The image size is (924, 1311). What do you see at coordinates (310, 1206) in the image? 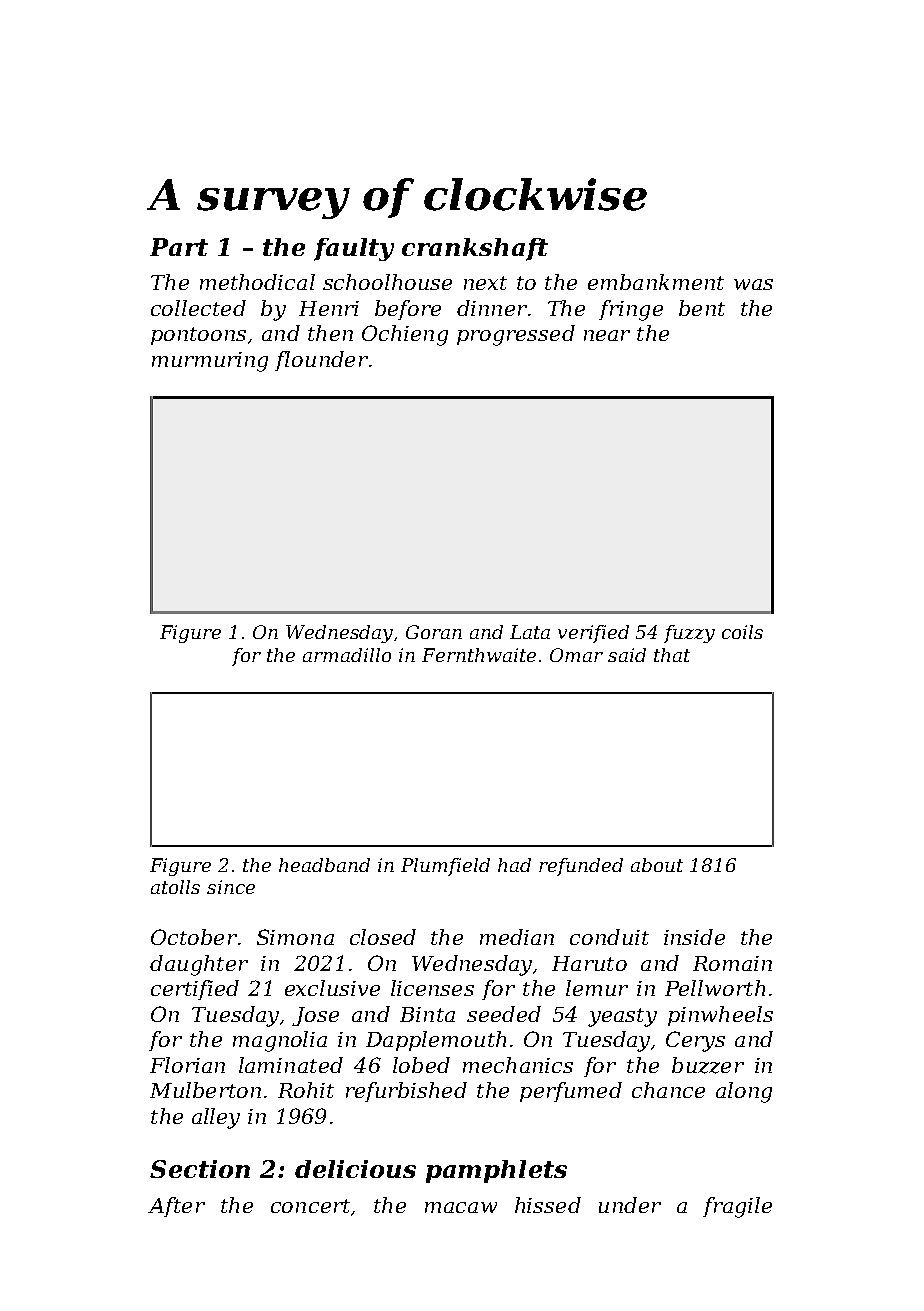
I see `concert` at bounding box center [310, 1206].
